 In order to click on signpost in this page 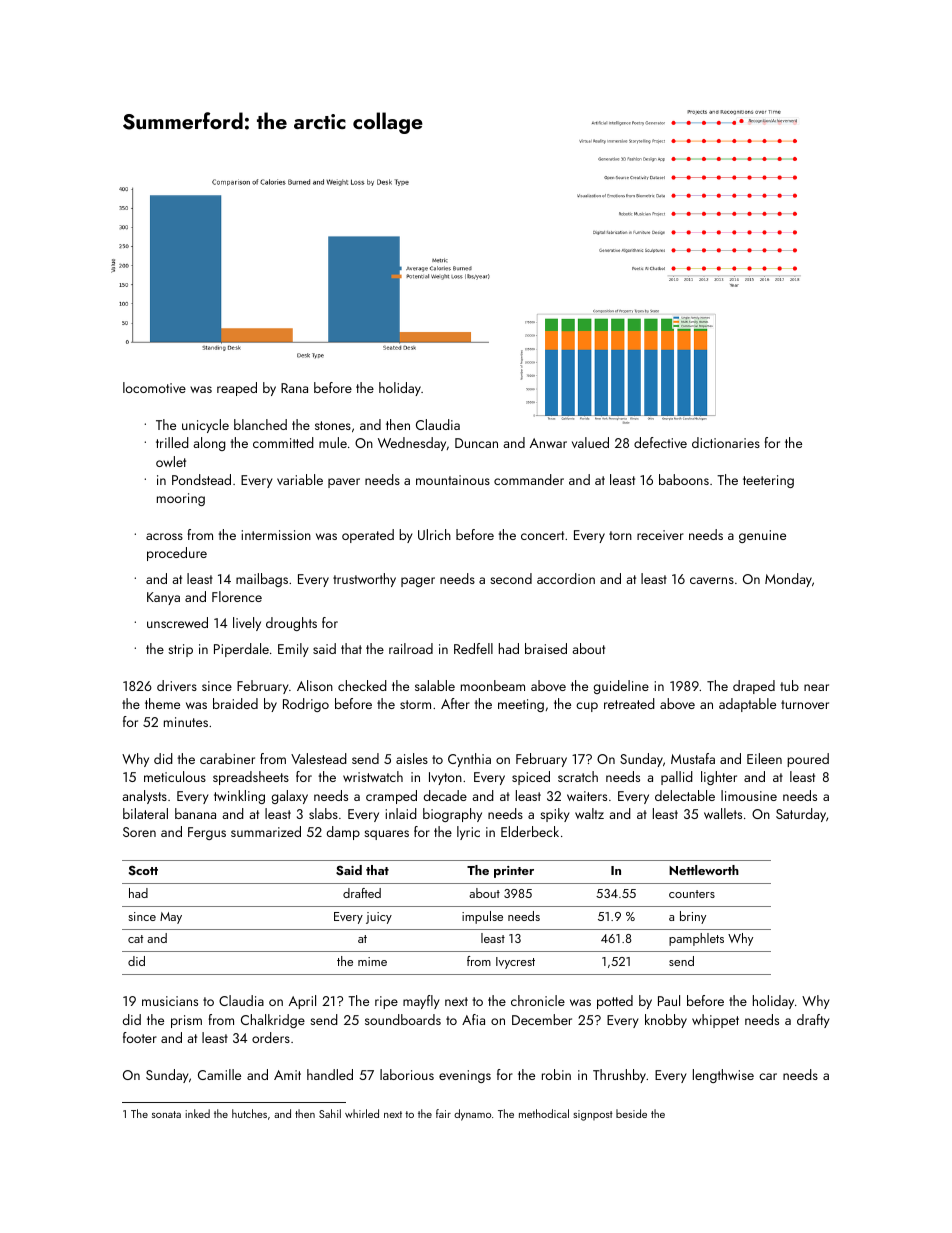, I will do `click(593, 1115)`.
